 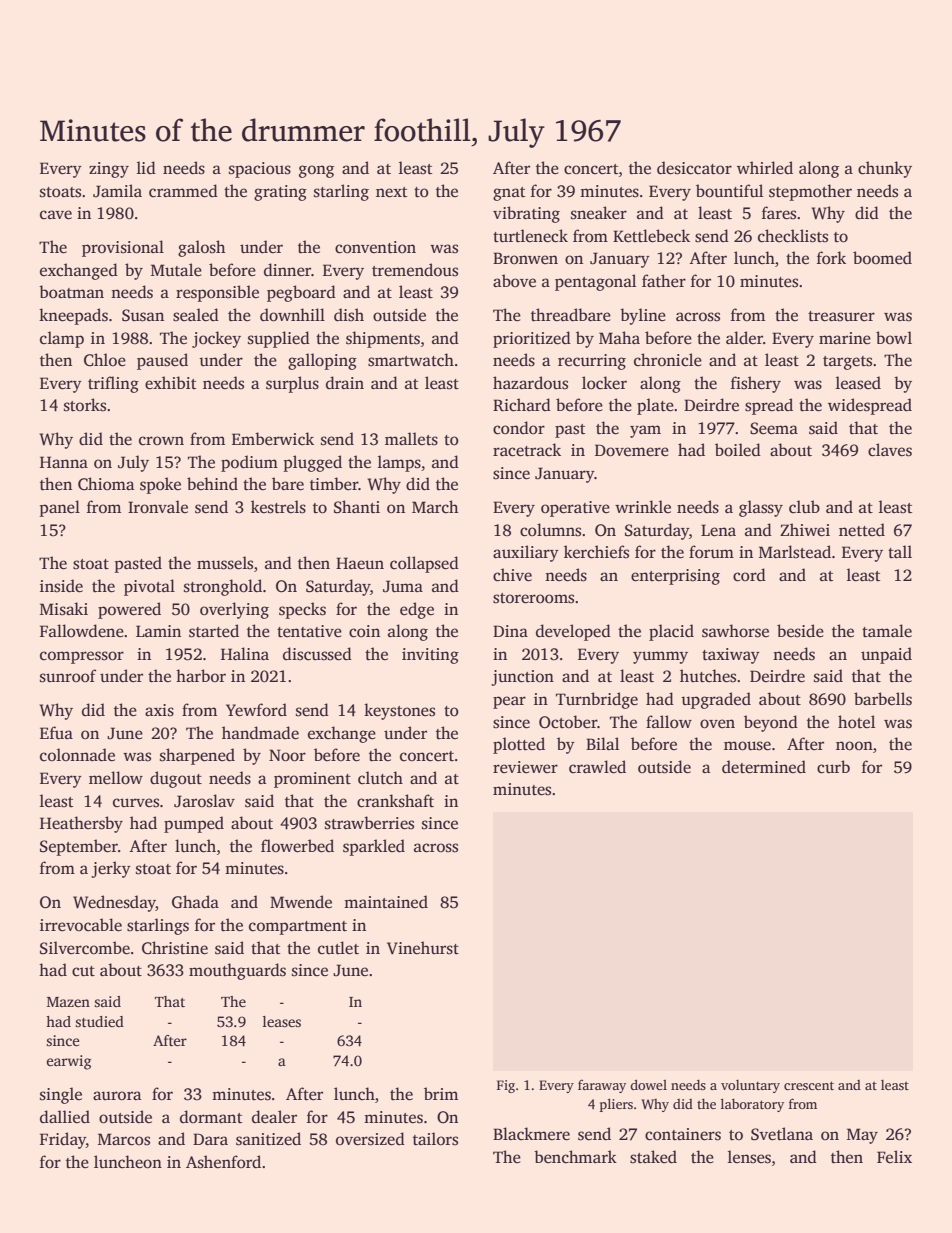 What do you see at coordinates (149, 587) in the screenshot?
I see `pivotal` at bounding box center [149, 587].
